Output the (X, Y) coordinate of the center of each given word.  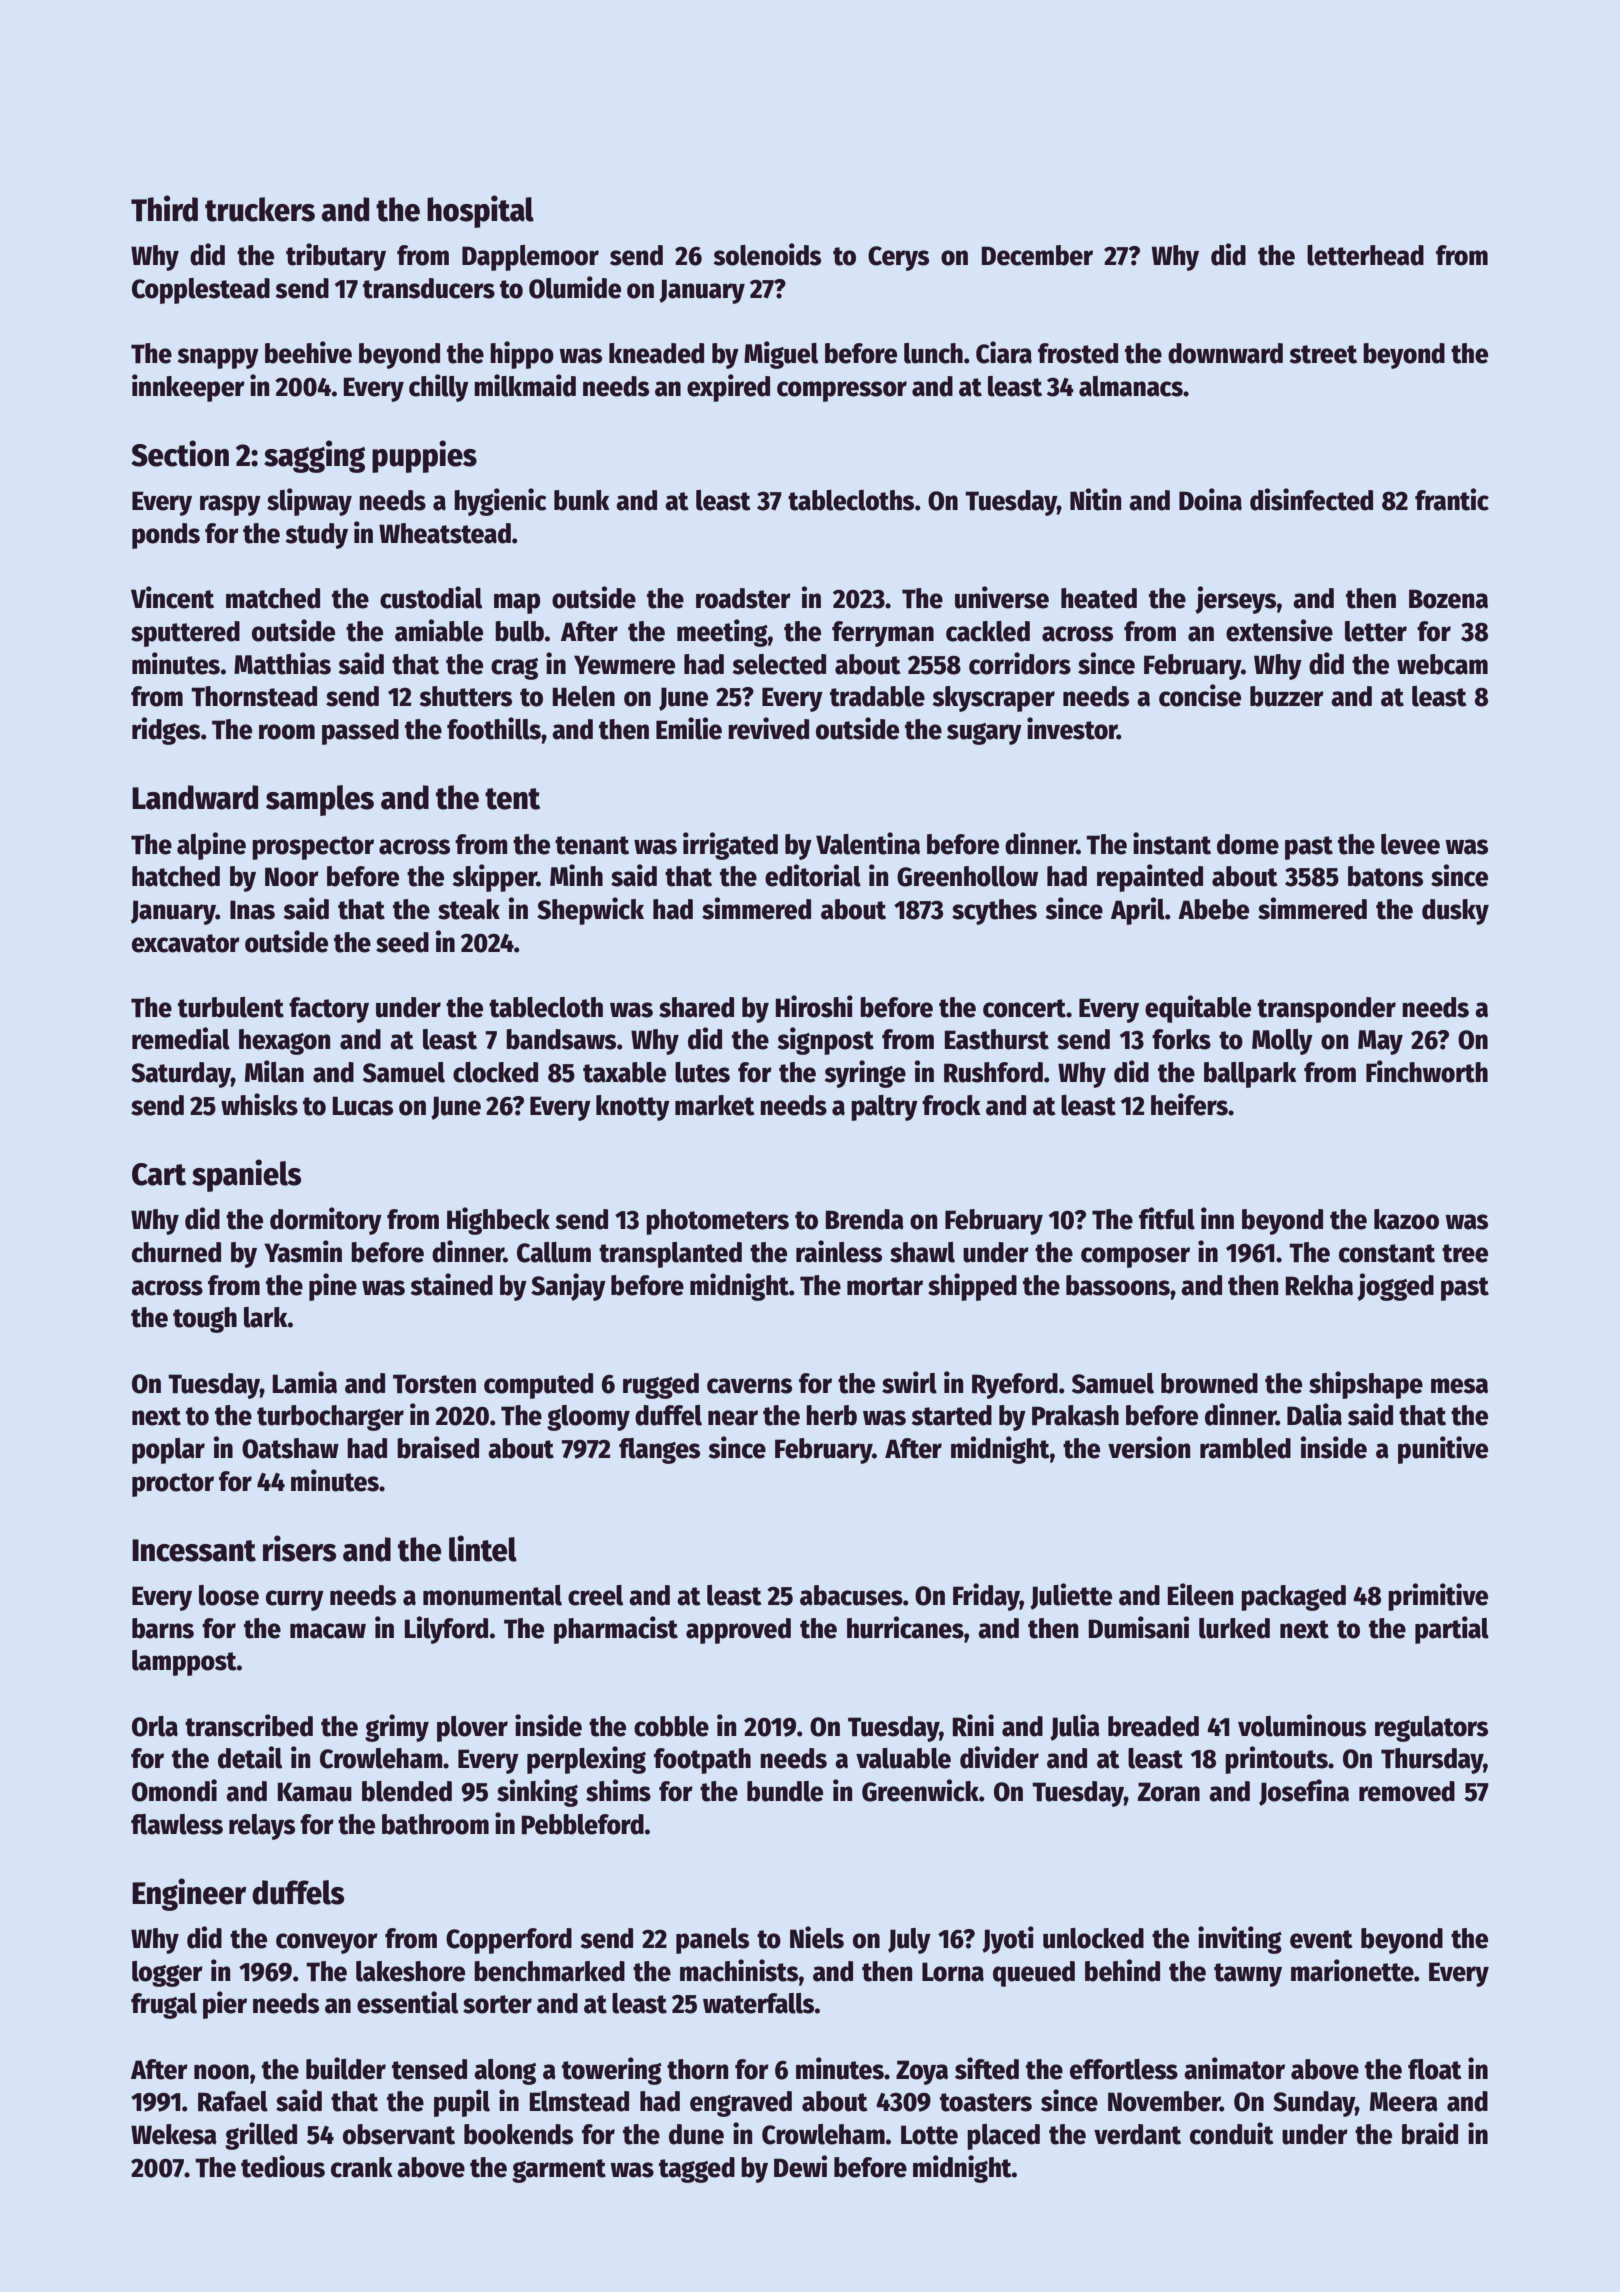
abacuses (851, 1595)
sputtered (185, 634)
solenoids (767, 254)
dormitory (326, 1221)
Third (164, 208)
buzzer (1287, 696)
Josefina (1304, 1792)
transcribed (249, 1725)
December (1037, 255)
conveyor (327, 1943)
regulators (1431, 1729)
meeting (722, 633)
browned (1209, 1383)
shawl (922, 1252)
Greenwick (920, 1790)
